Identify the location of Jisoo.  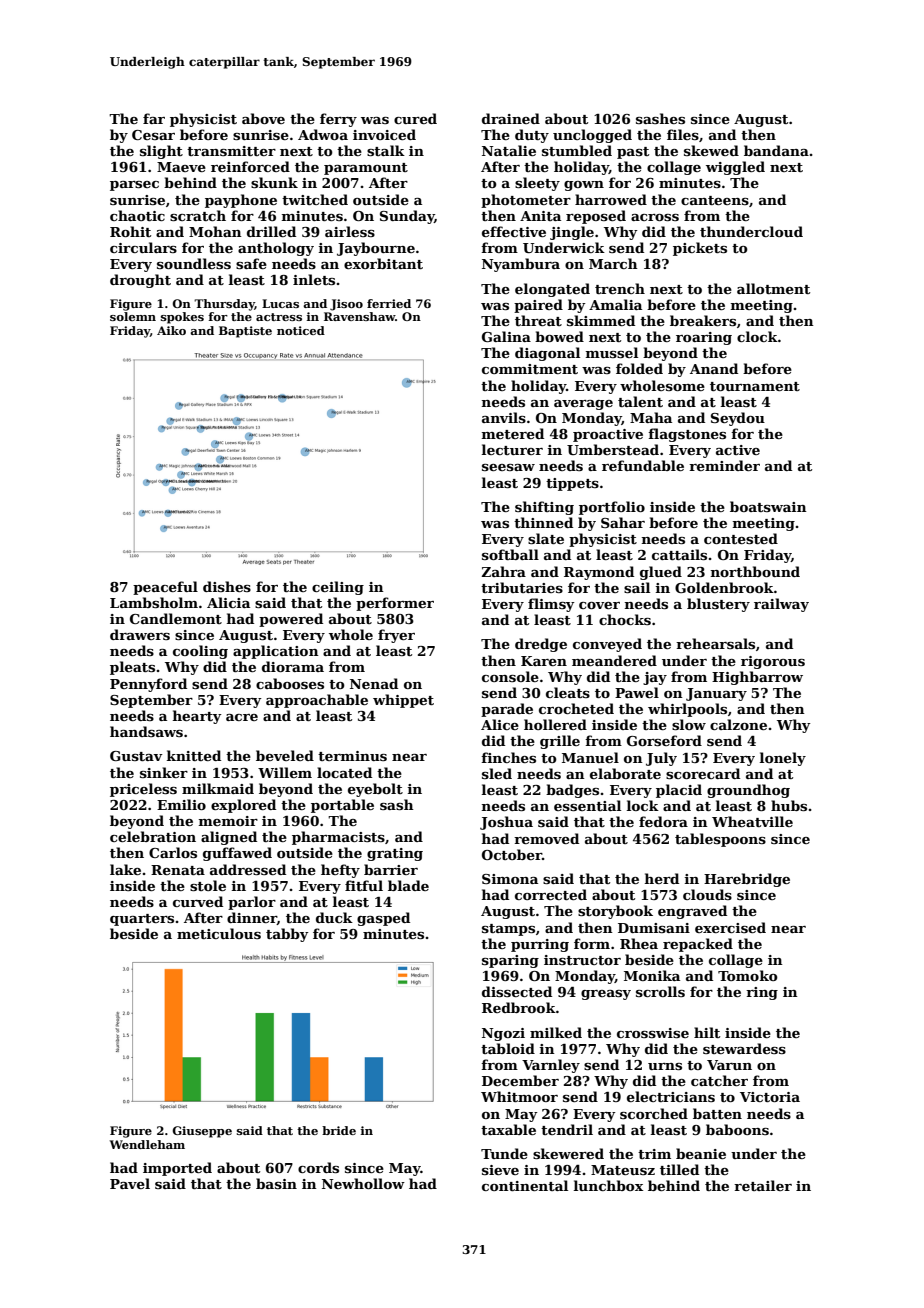
(346, 305).
